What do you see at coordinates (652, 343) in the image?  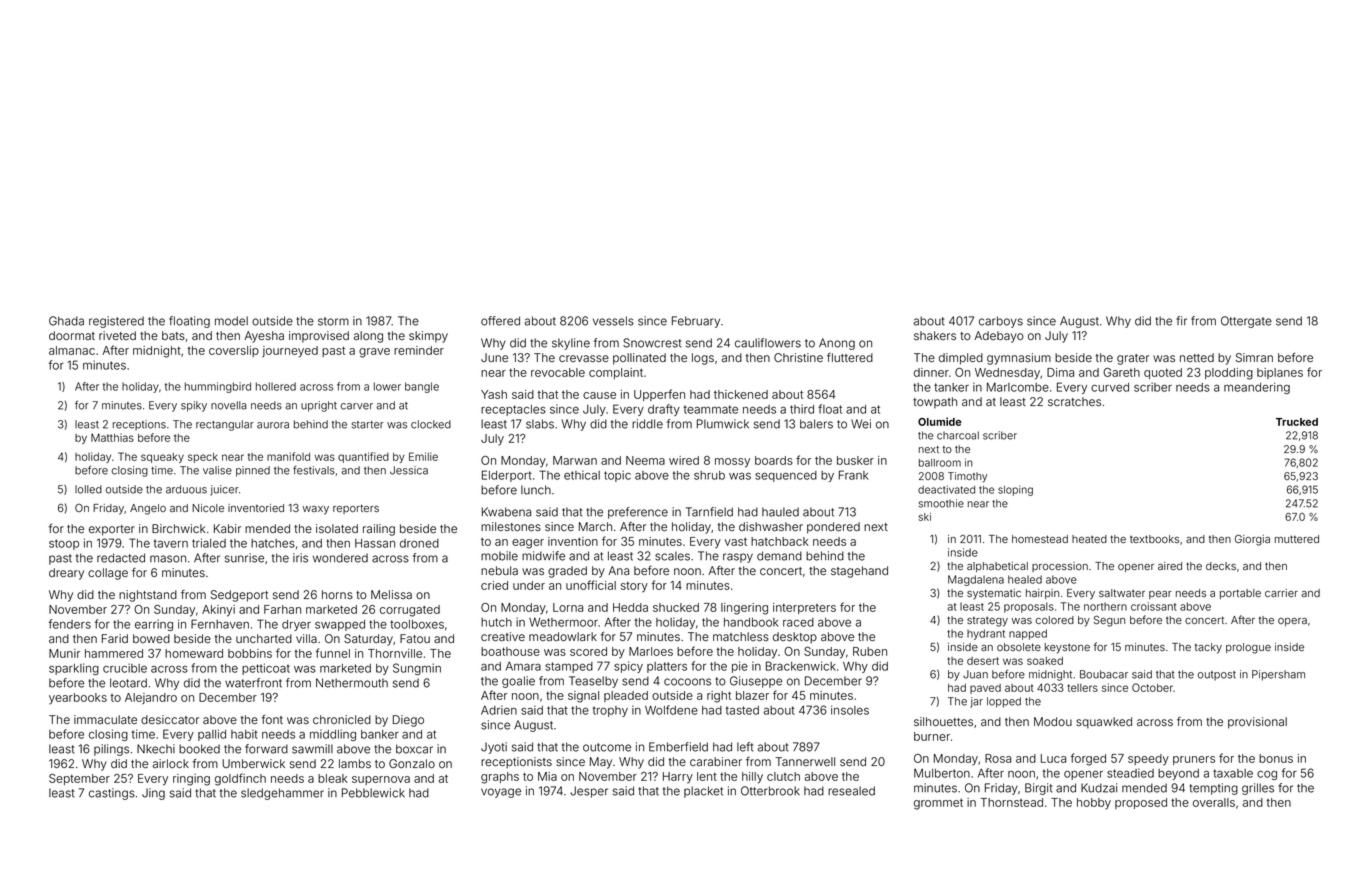 I see `Snowcrest` at bounding box center [652, 343].
